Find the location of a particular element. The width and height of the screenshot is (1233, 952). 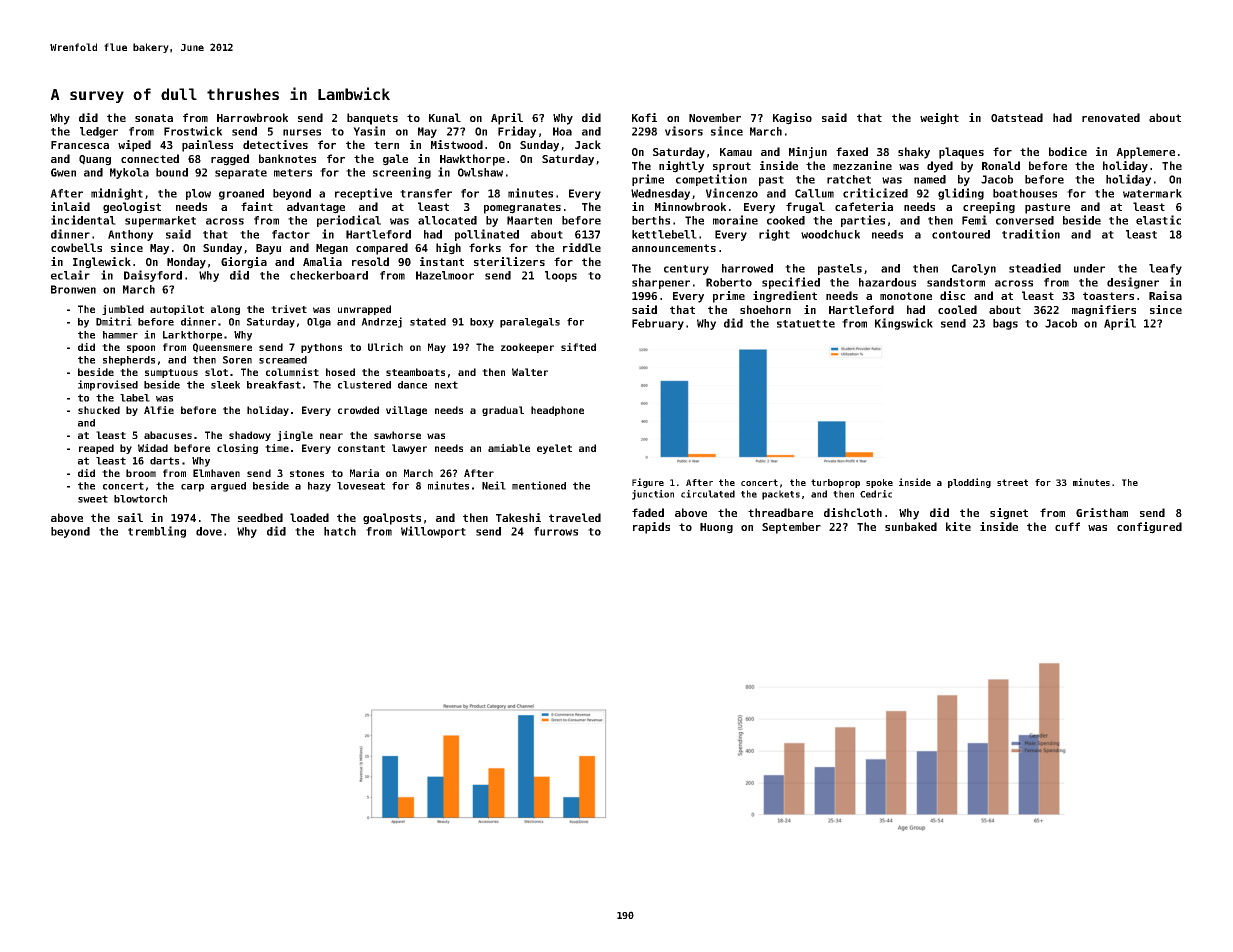

dove is located at coordinates (209, 531).
